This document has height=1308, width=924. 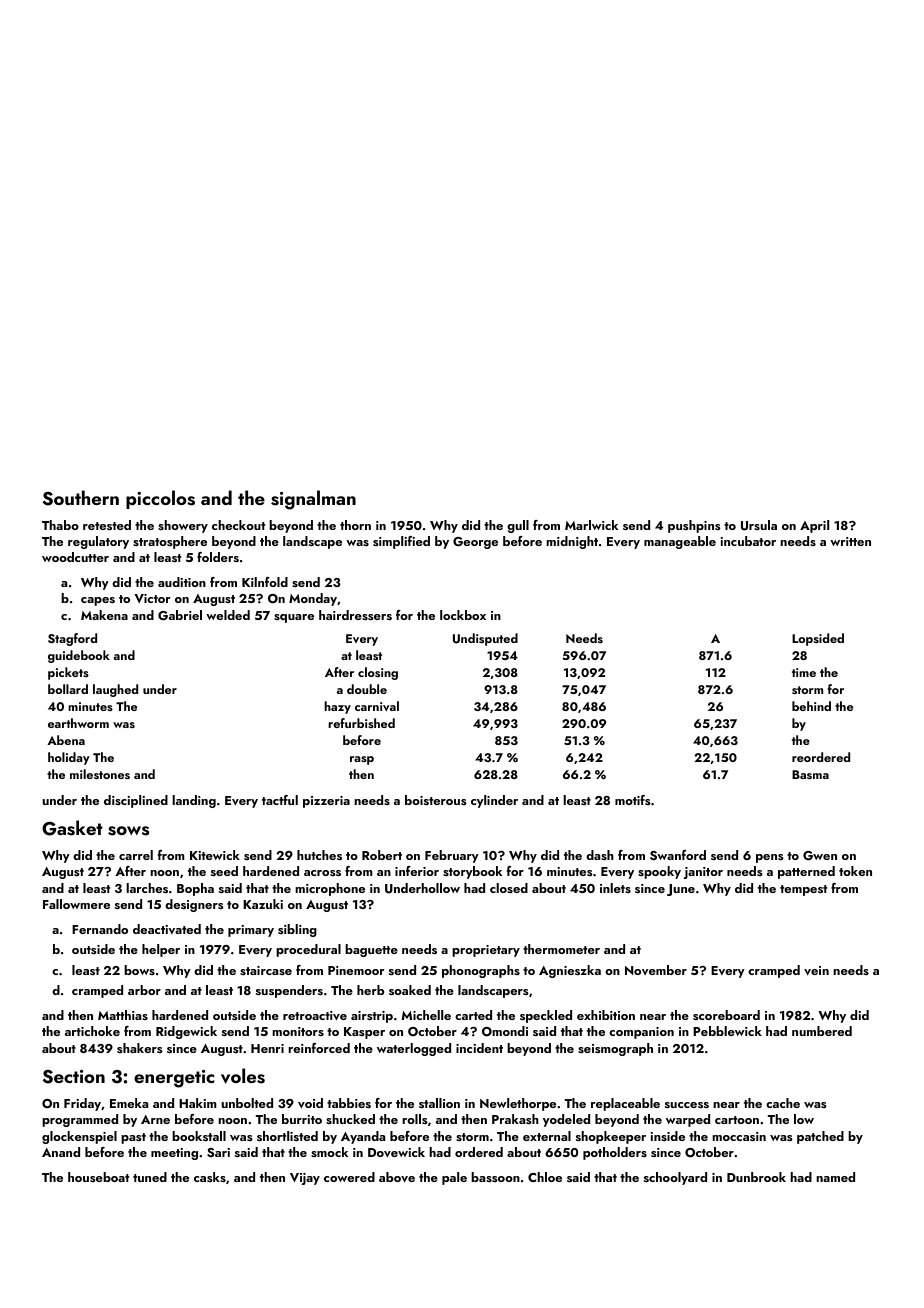 I want to click on signalman, so click(x=313, y=500).
